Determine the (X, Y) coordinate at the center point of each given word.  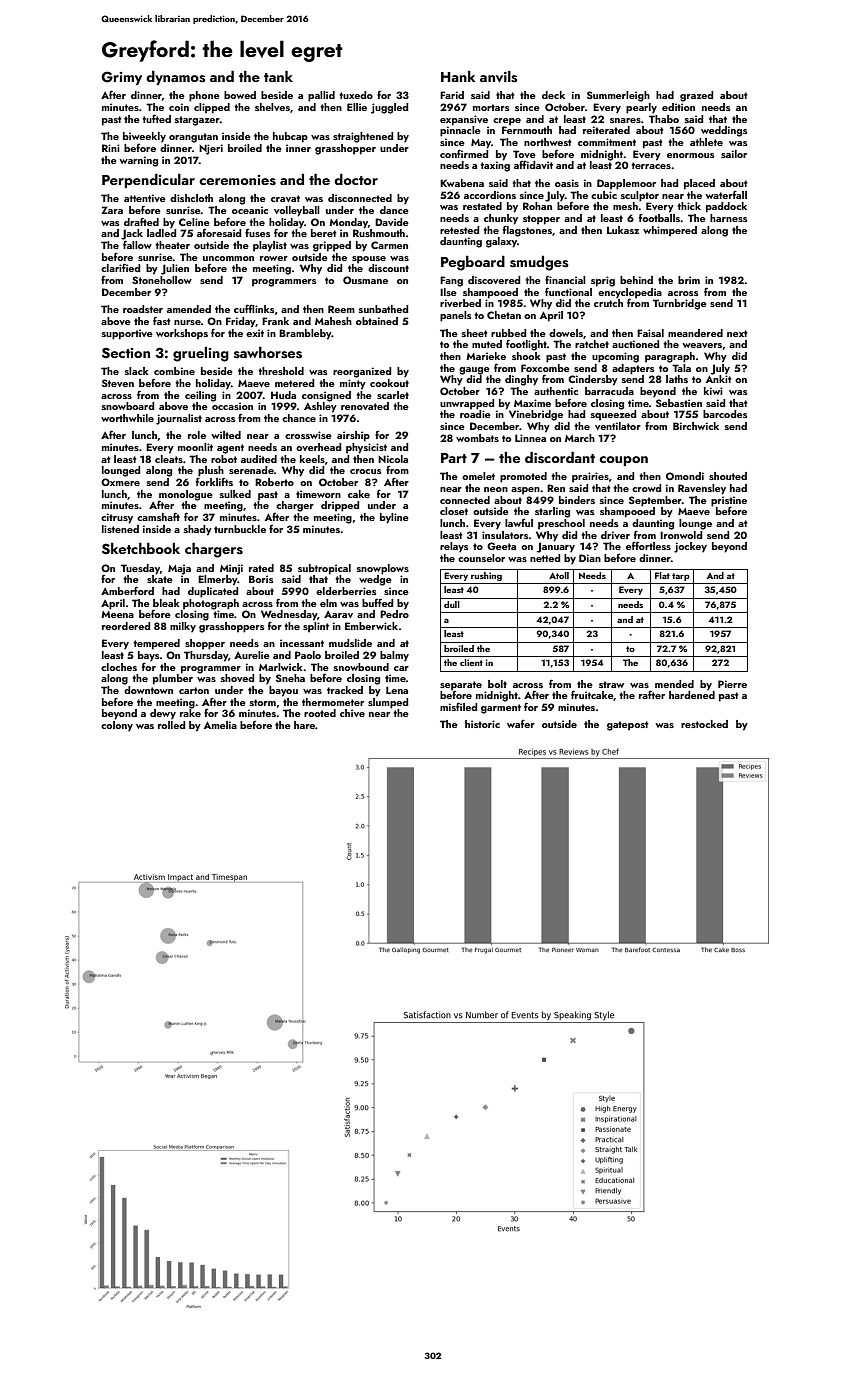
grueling (201, 354)
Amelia (220, 725)
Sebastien (679, 403)
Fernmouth (527, 130)
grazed (696, 96)
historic (482, 724)
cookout (389, 383)
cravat (285, 198)
